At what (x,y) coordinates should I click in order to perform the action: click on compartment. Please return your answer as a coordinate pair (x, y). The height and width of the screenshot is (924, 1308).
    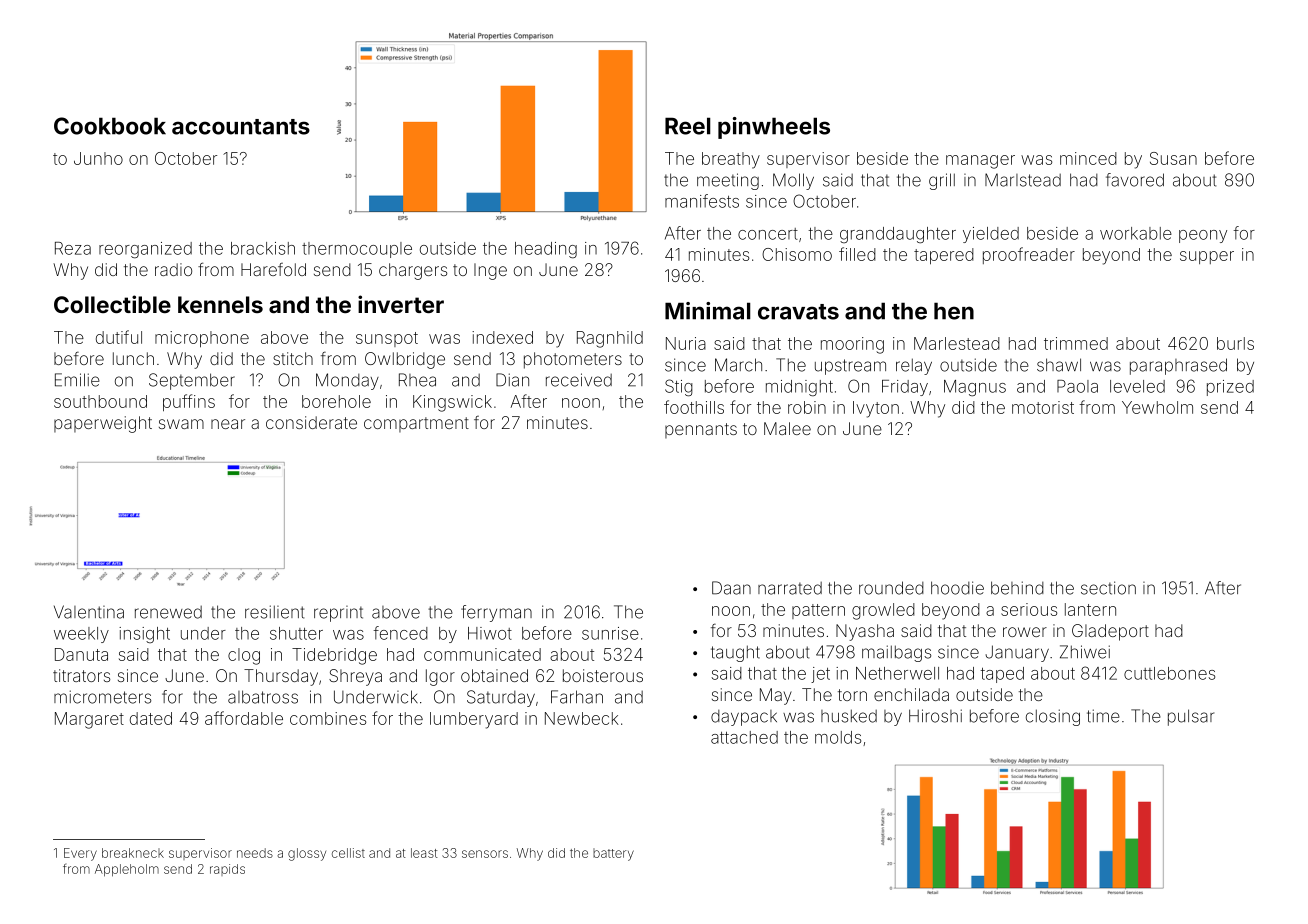
    Looking at the image, I should click on (416, 424).
